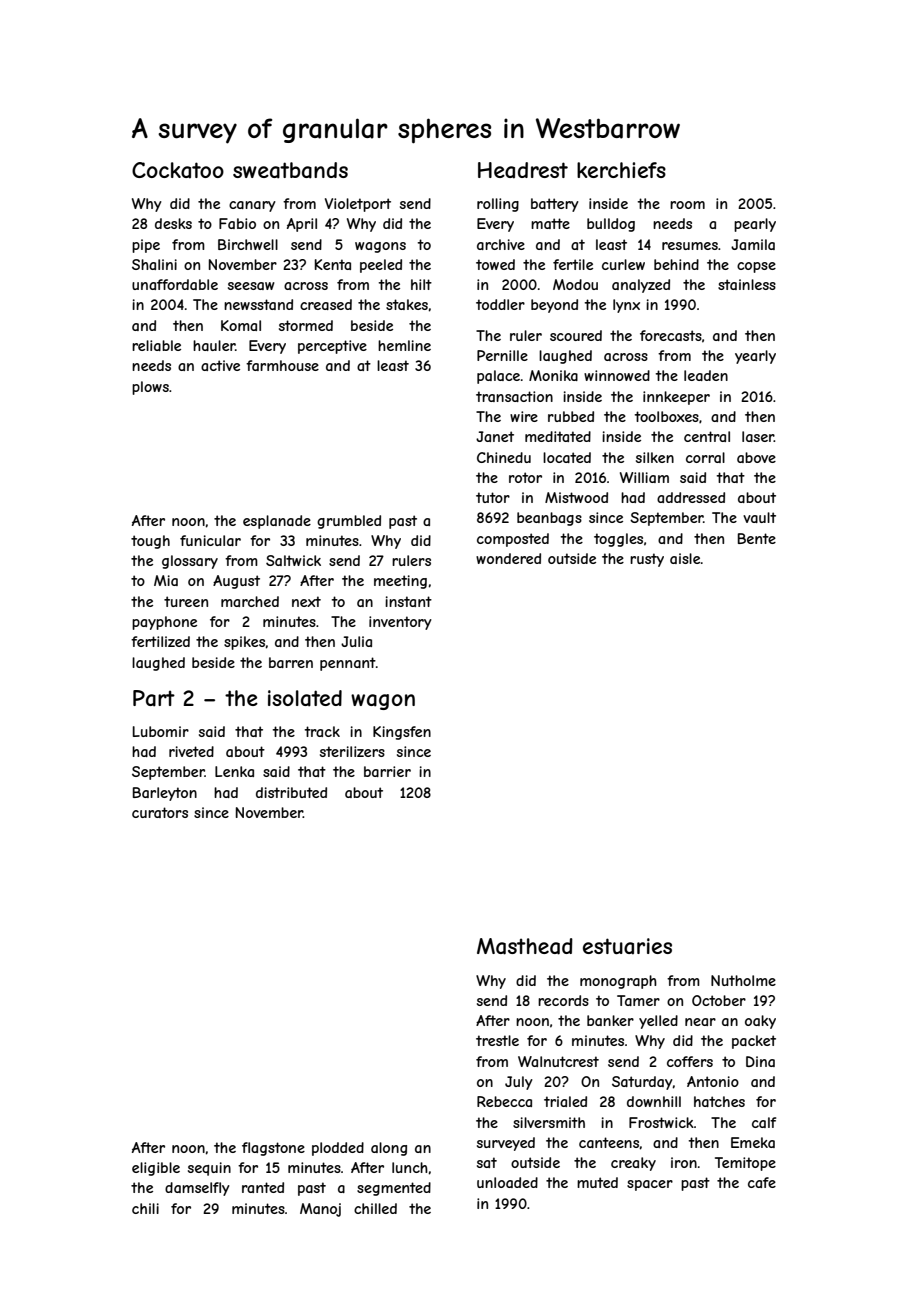 This screenshot has height=1316, width=908. I want to click on kerchiefs, so click(621, 170).
